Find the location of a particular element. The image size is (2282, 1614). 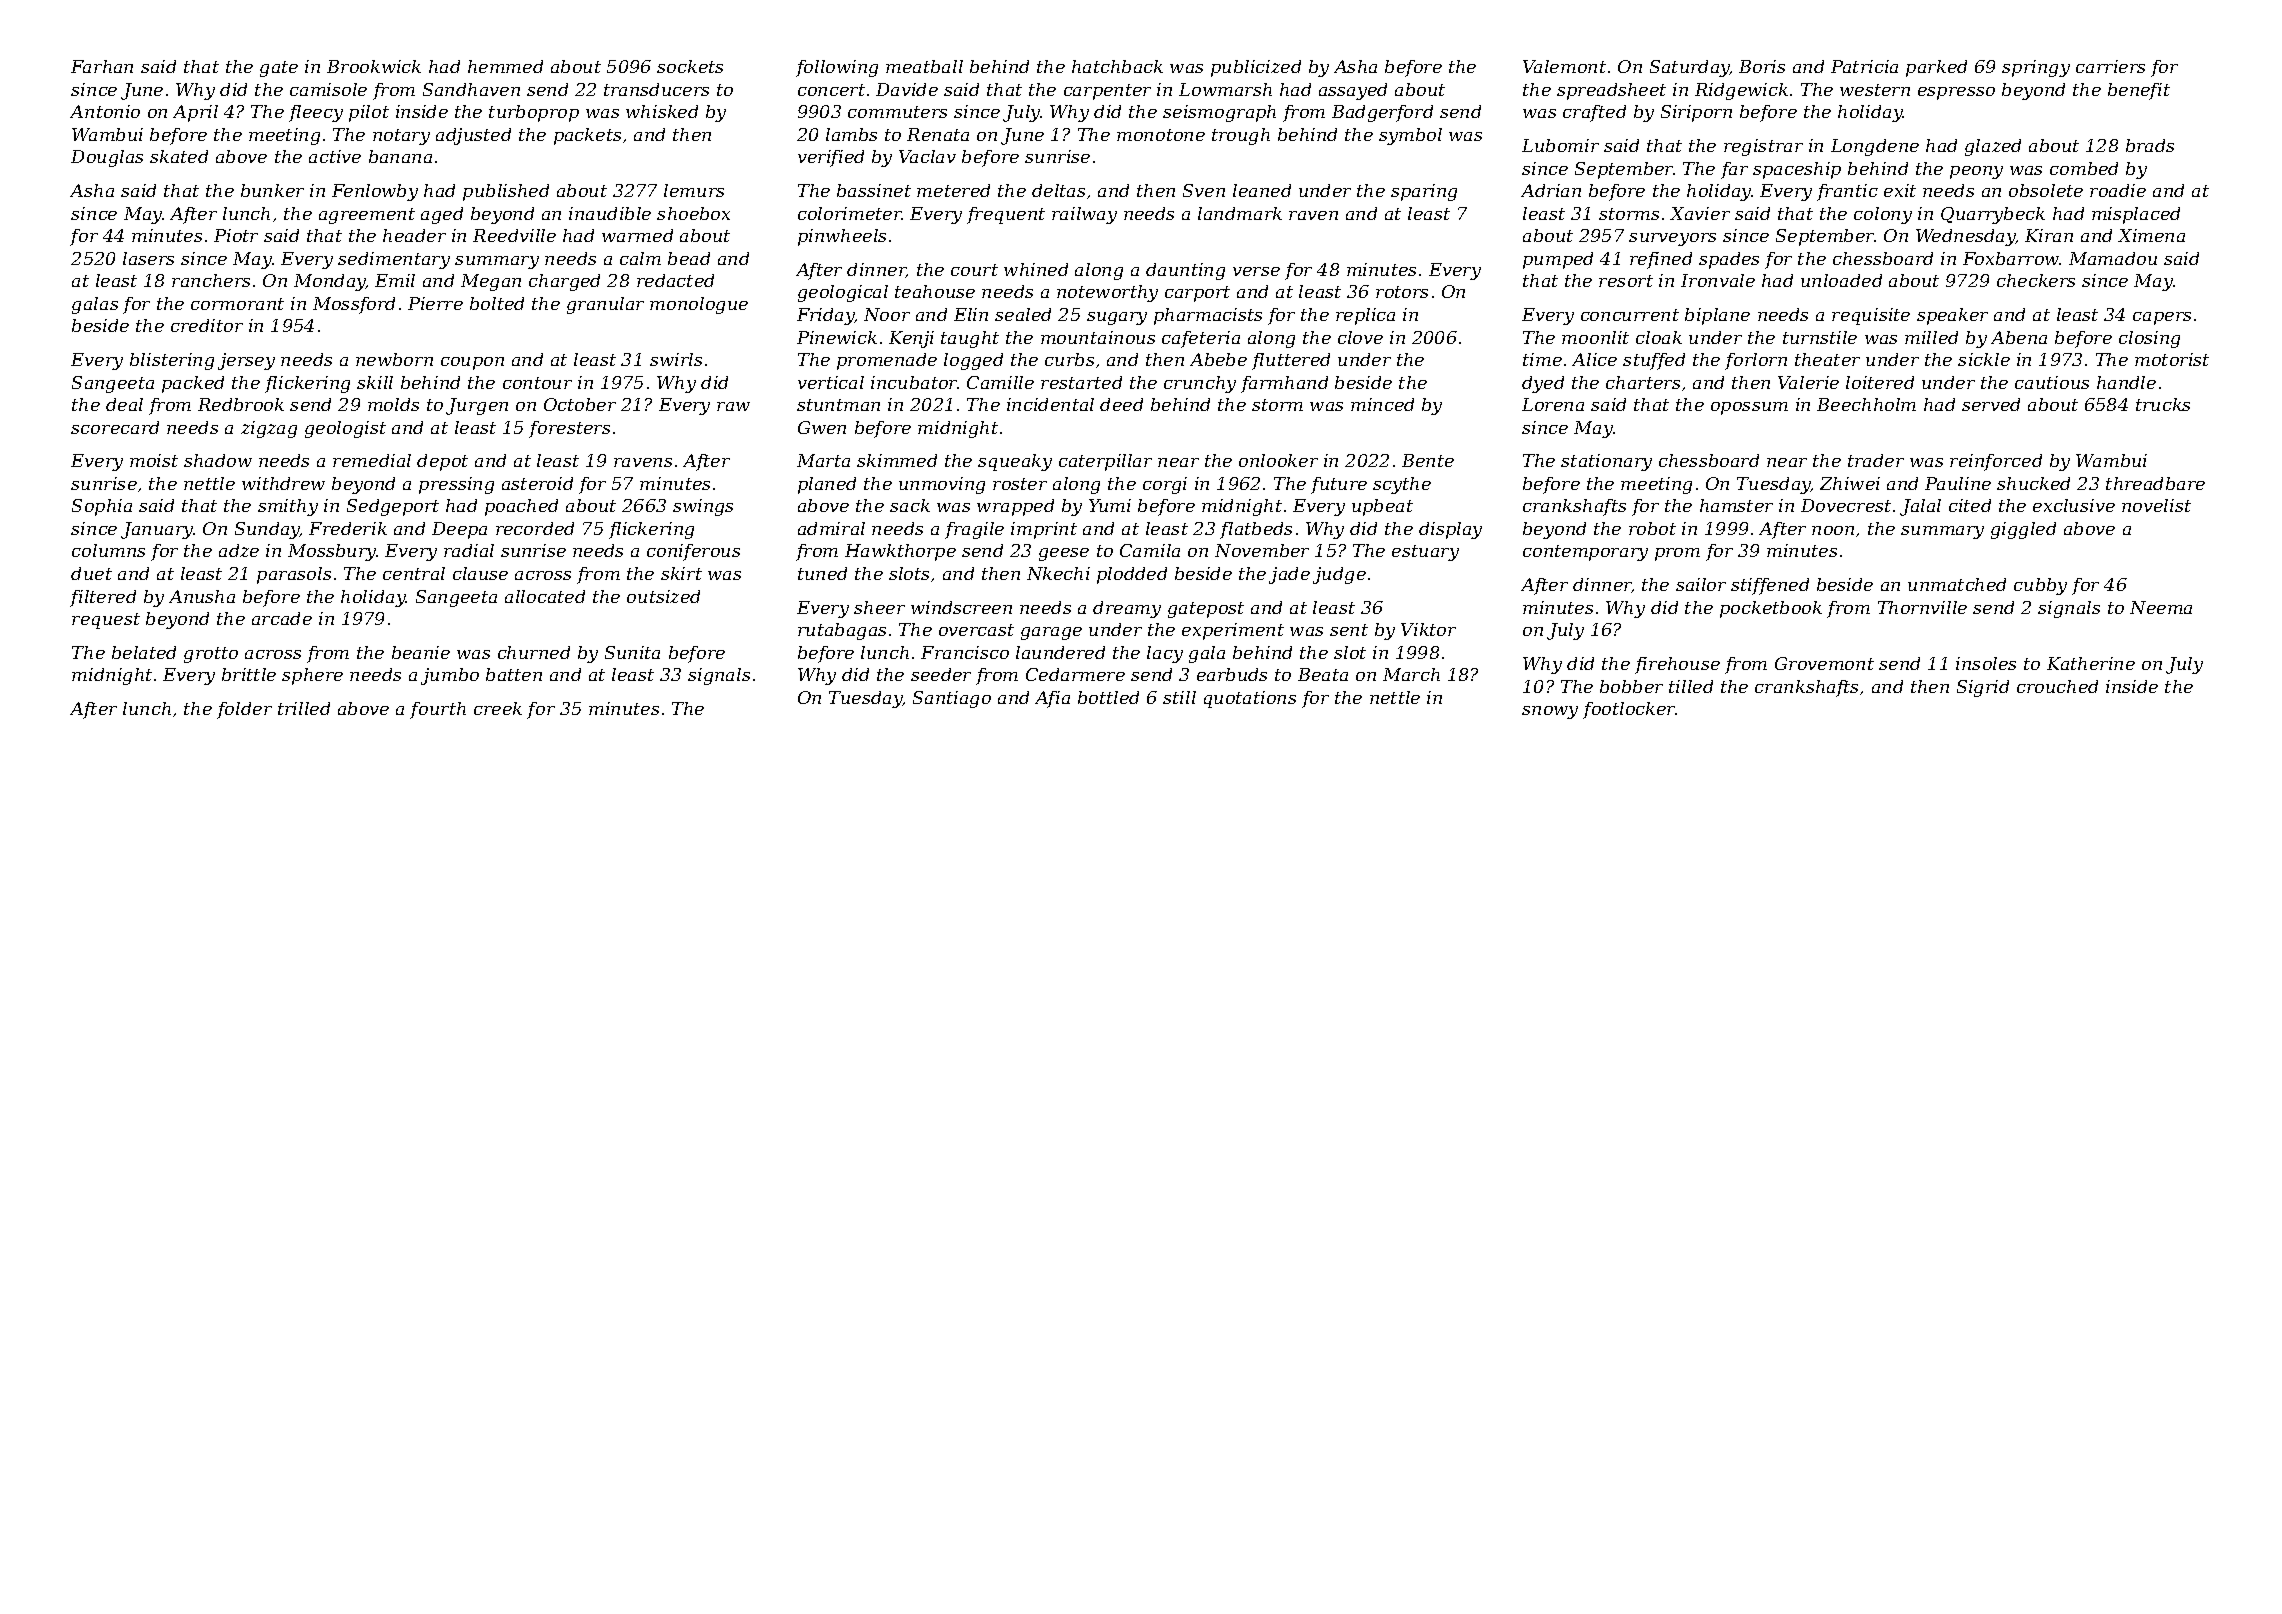

pinwheels is located at coordinates (842, 237).
